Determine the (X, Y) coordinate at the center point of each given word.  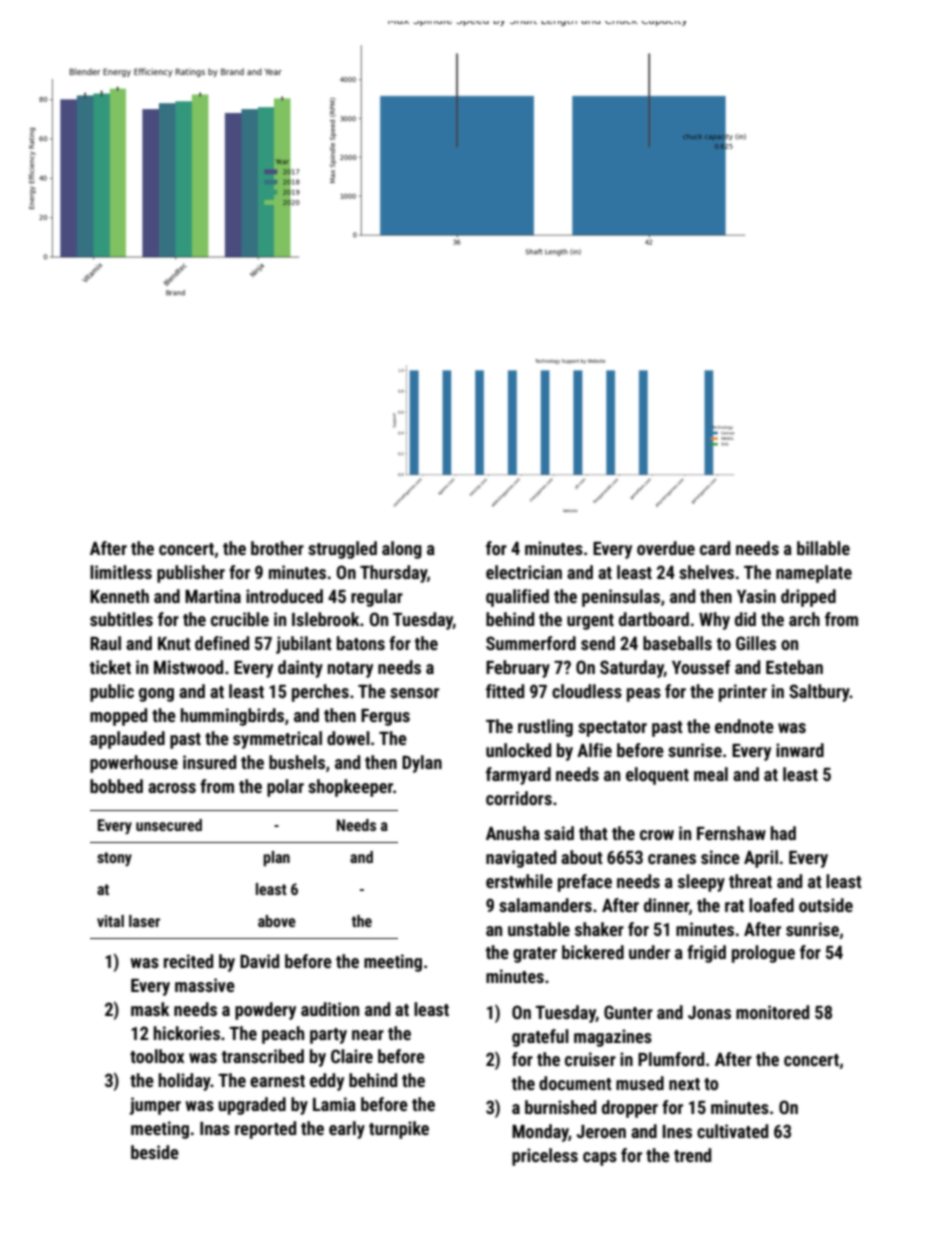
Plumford (671, 1059)
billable (823, 548)
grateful (540, 1038)
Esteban (794, 667)
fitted (505, 691)
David (259, 961)
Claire (352, 1056)
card (715, 548)
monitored (772, 1012)
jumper (155, 1106)
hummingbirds (232, 717)
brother (277, 548)
